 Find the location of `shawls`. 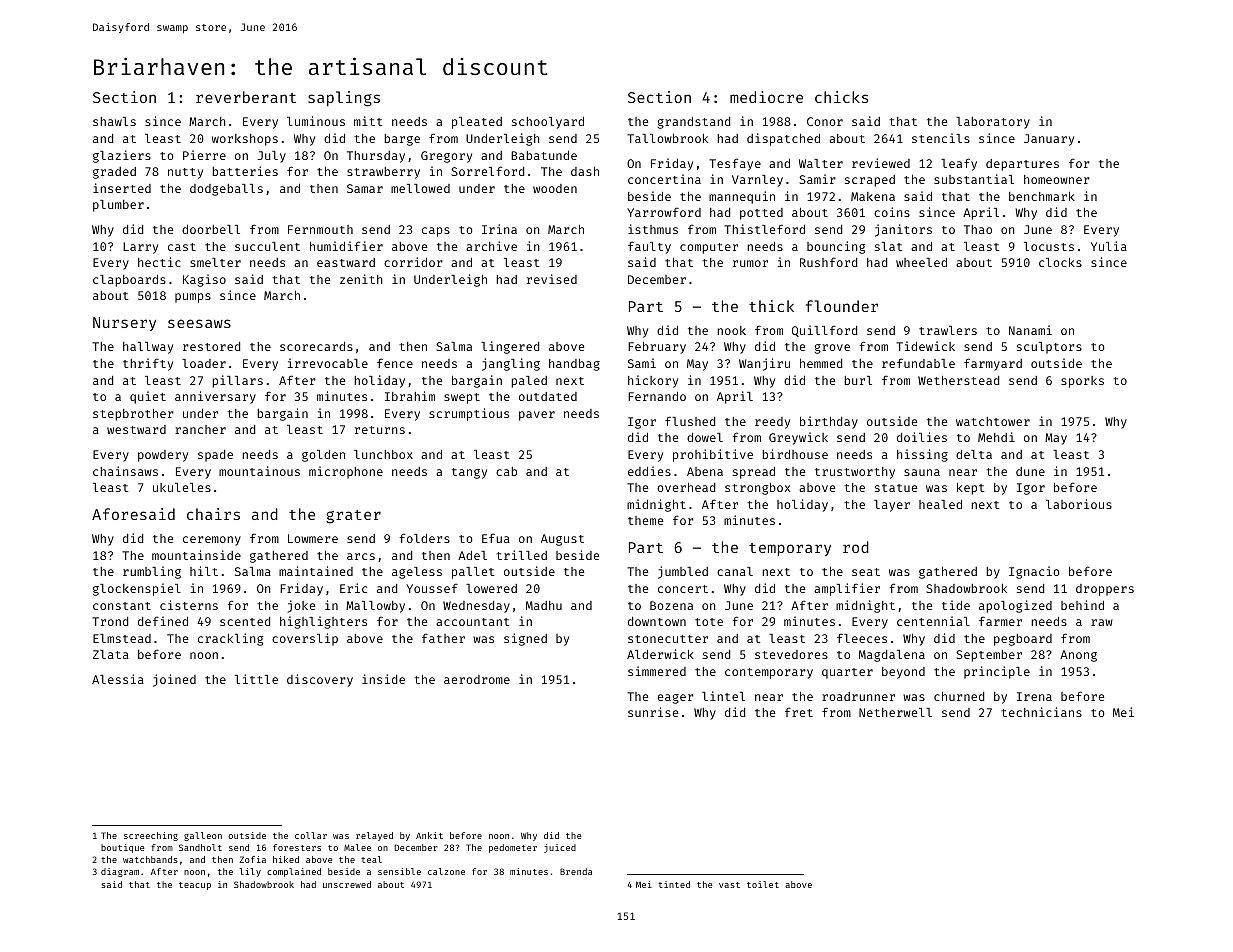

shawls is located at coordinates (114, 121).
